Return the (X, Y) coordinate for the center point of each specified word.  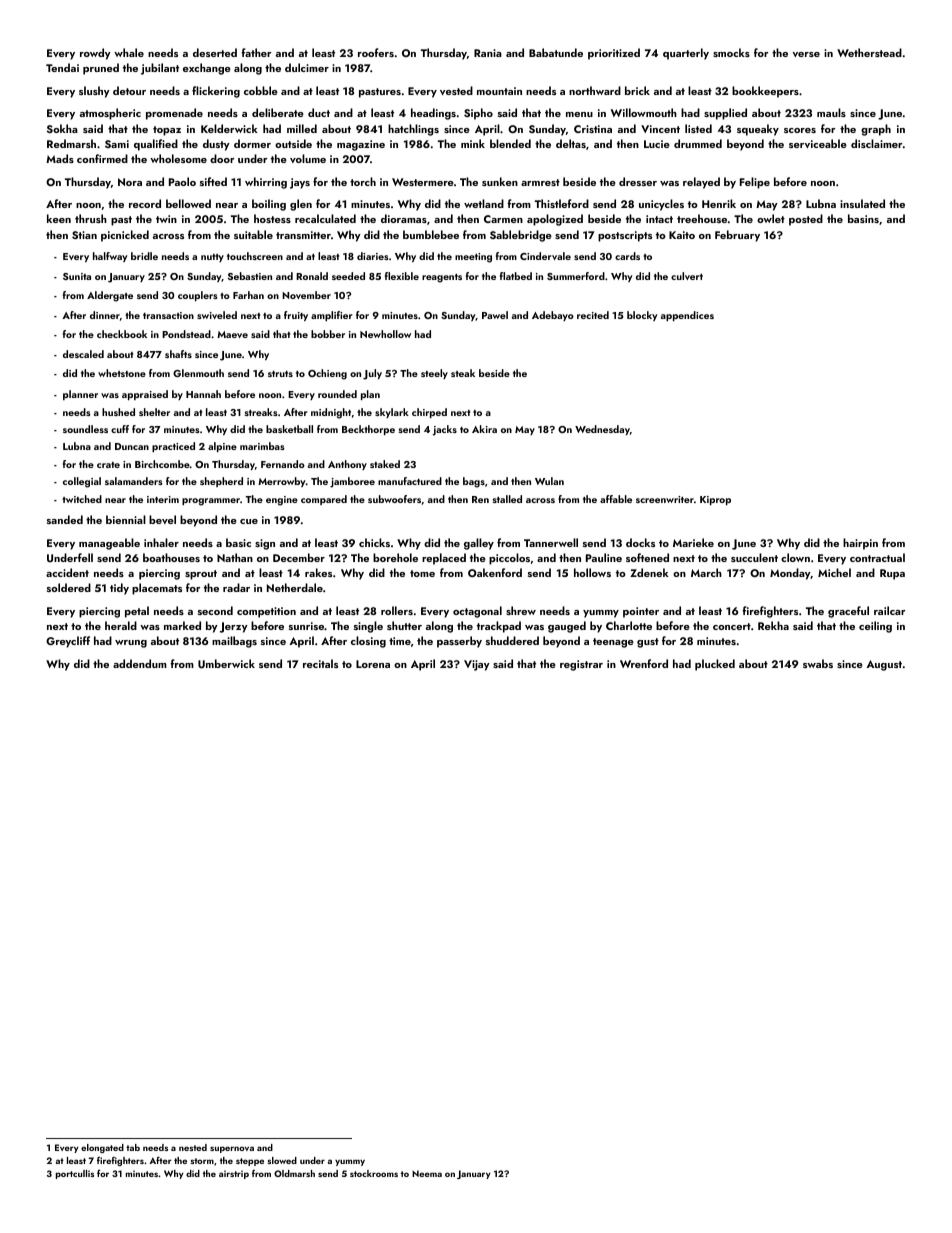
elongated (102, 1148)
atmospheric (110, 114)
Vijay (477, 665)
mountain (499, 91)
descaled (83, 354)
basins (863, 218)
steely (434, 374)
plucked (715, 665)
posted (806, 220)
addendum (140, 663)
